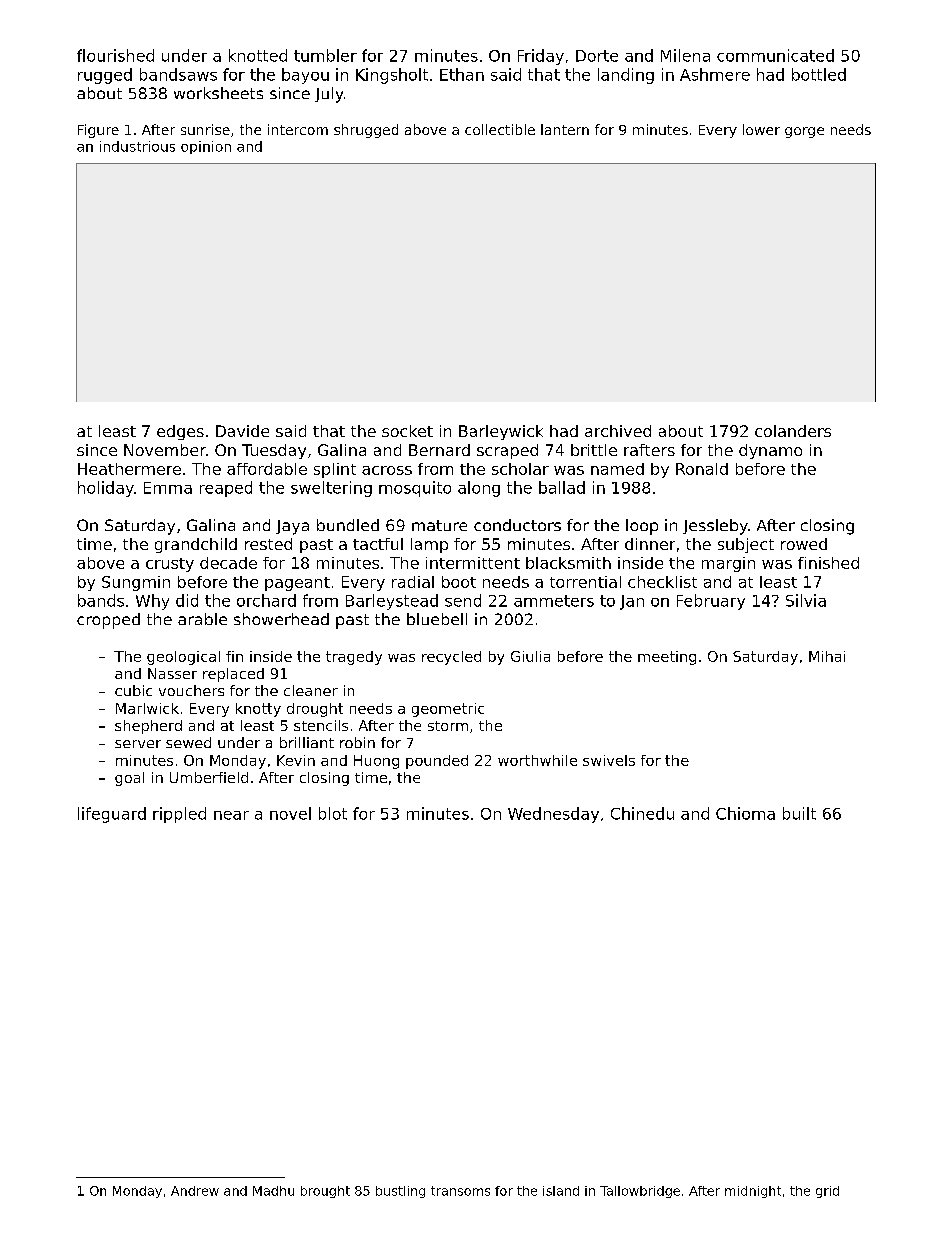 Image resolution: width=952 pixels, height=1233 pixels. I want to click on Silvia, so click(806, 600).
